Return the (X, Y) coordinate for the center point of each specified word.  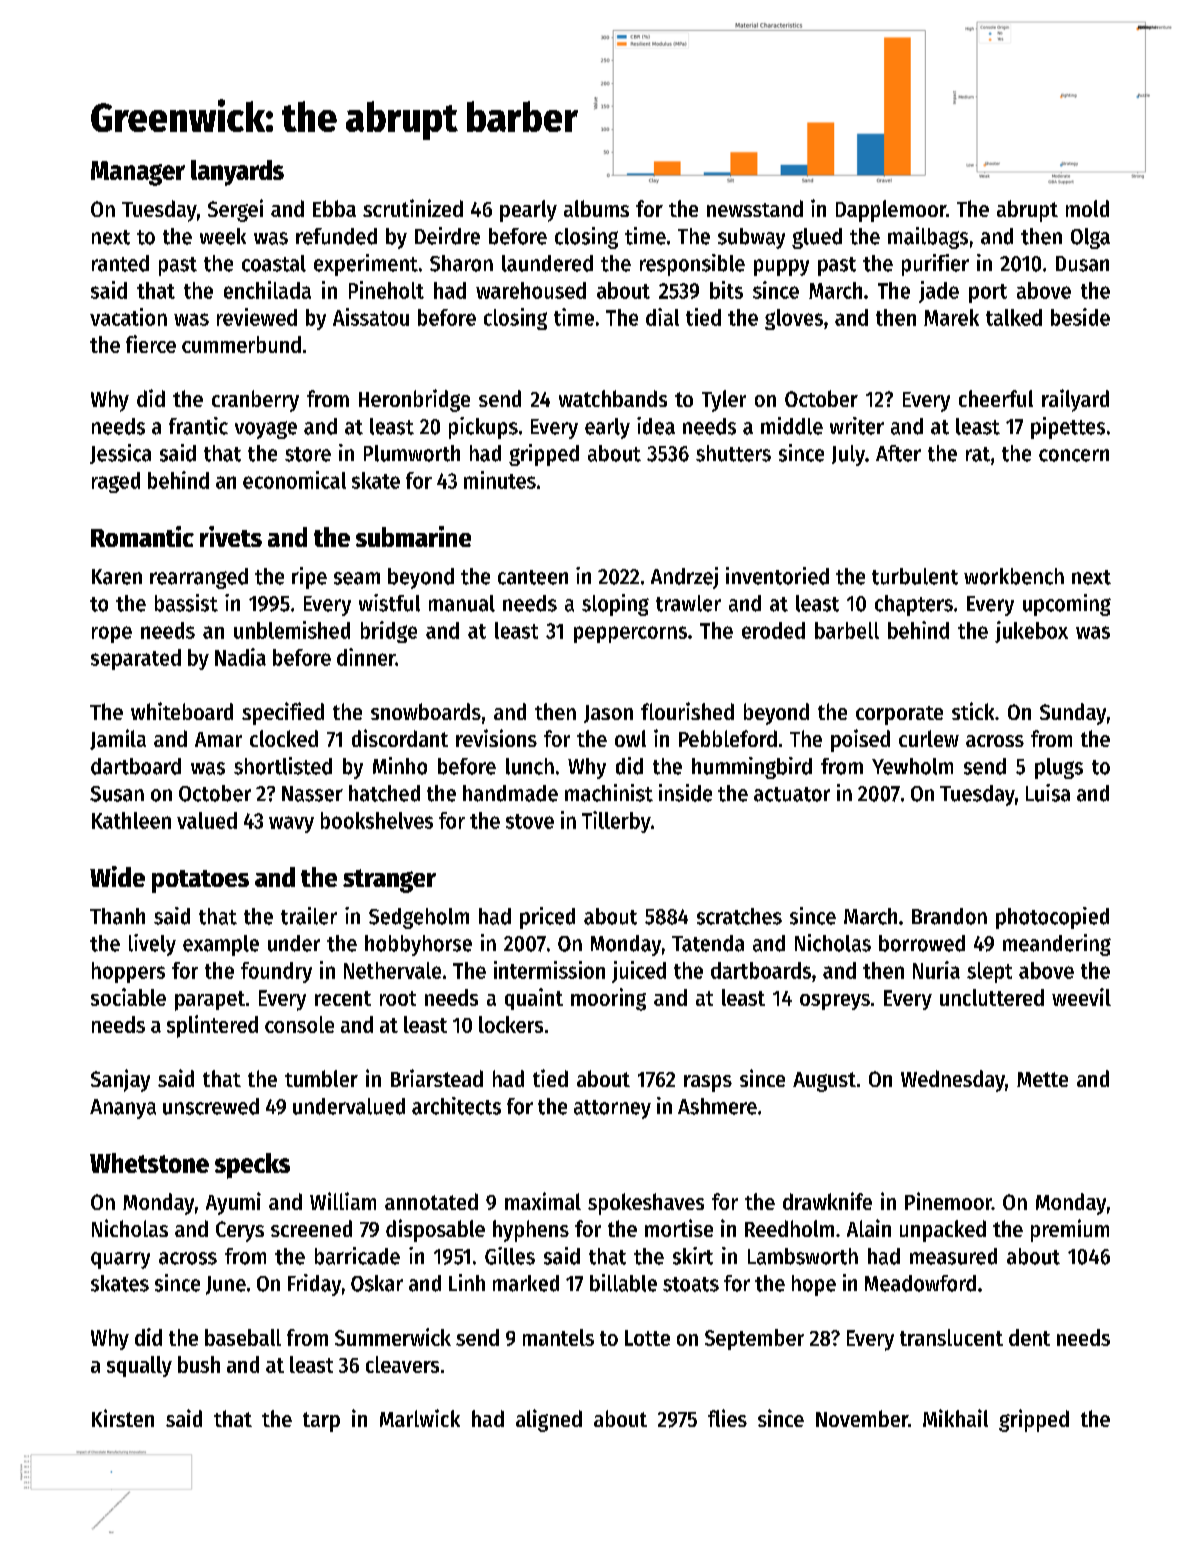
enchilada (267, 290)
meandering (1057, 945)
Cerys (240, 1231)
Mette (1042, 1079)
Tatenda (708, 943)
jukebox (1031, 632)
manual (462, 603)
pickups (483, 428)
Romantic (142, 536)
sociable (128, 997)
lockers (511, 1024)
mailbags (928, 238)
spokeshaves (646, 1204)
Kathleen (131, 820)
